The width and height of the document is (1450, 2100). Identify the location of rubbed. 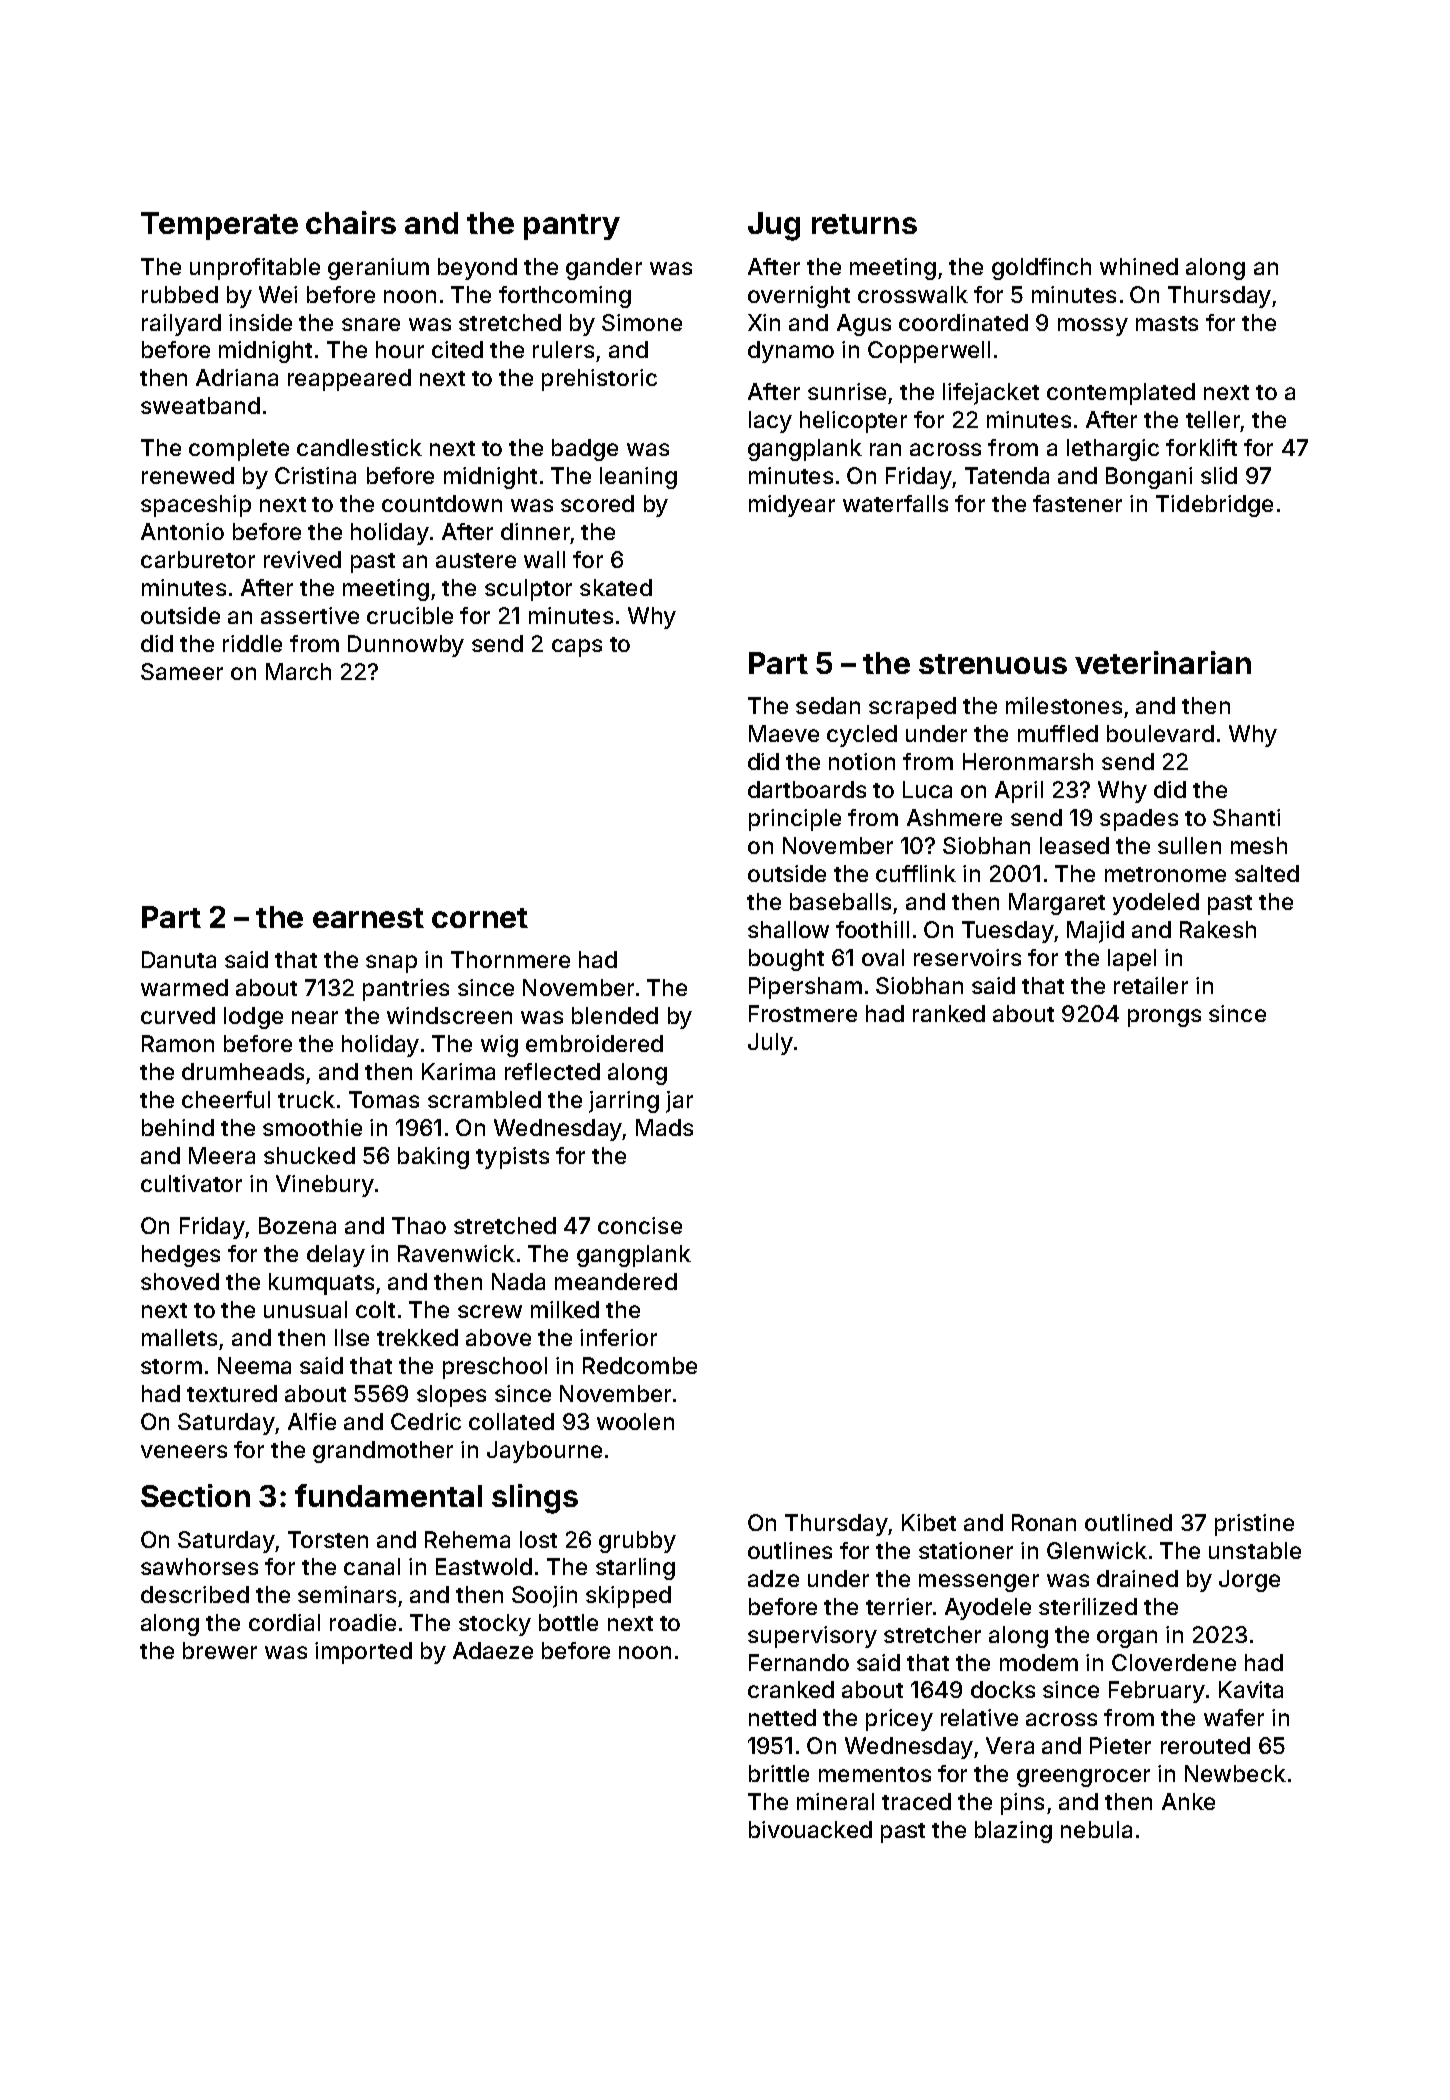
(180, 294).
